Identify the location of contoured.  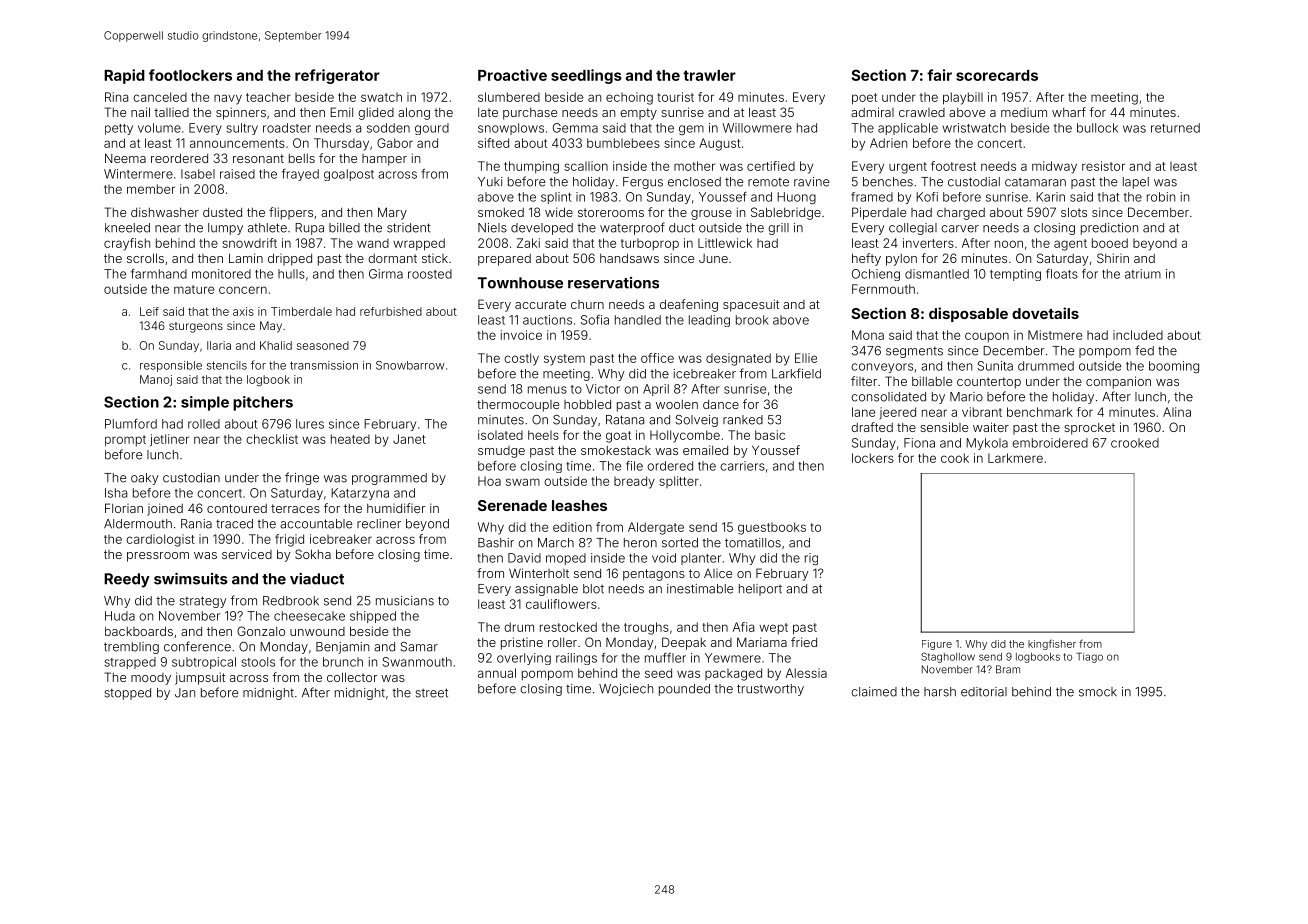
(237, 508).
